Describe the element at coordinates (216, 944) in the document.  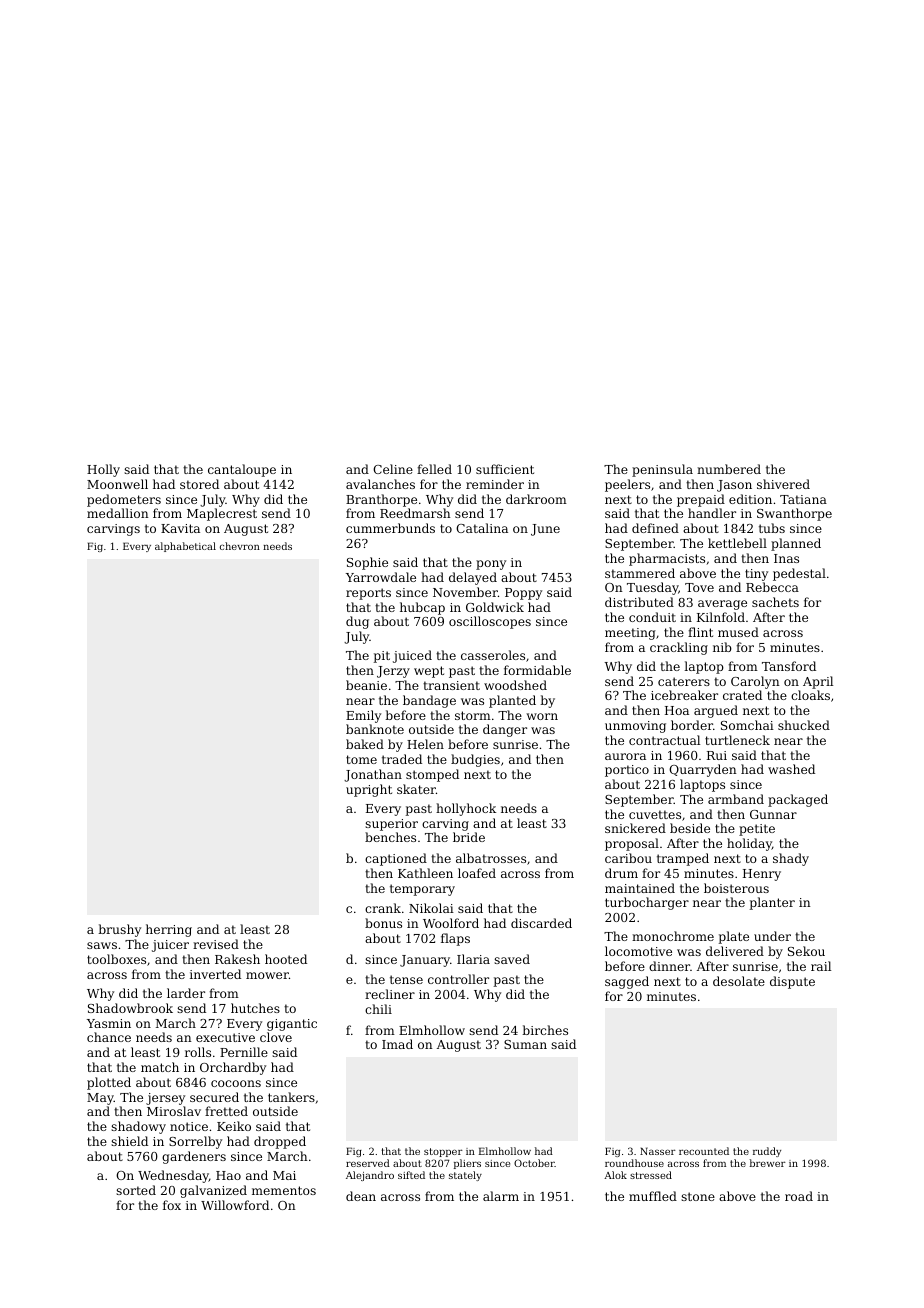
I see `revised` at that location.
